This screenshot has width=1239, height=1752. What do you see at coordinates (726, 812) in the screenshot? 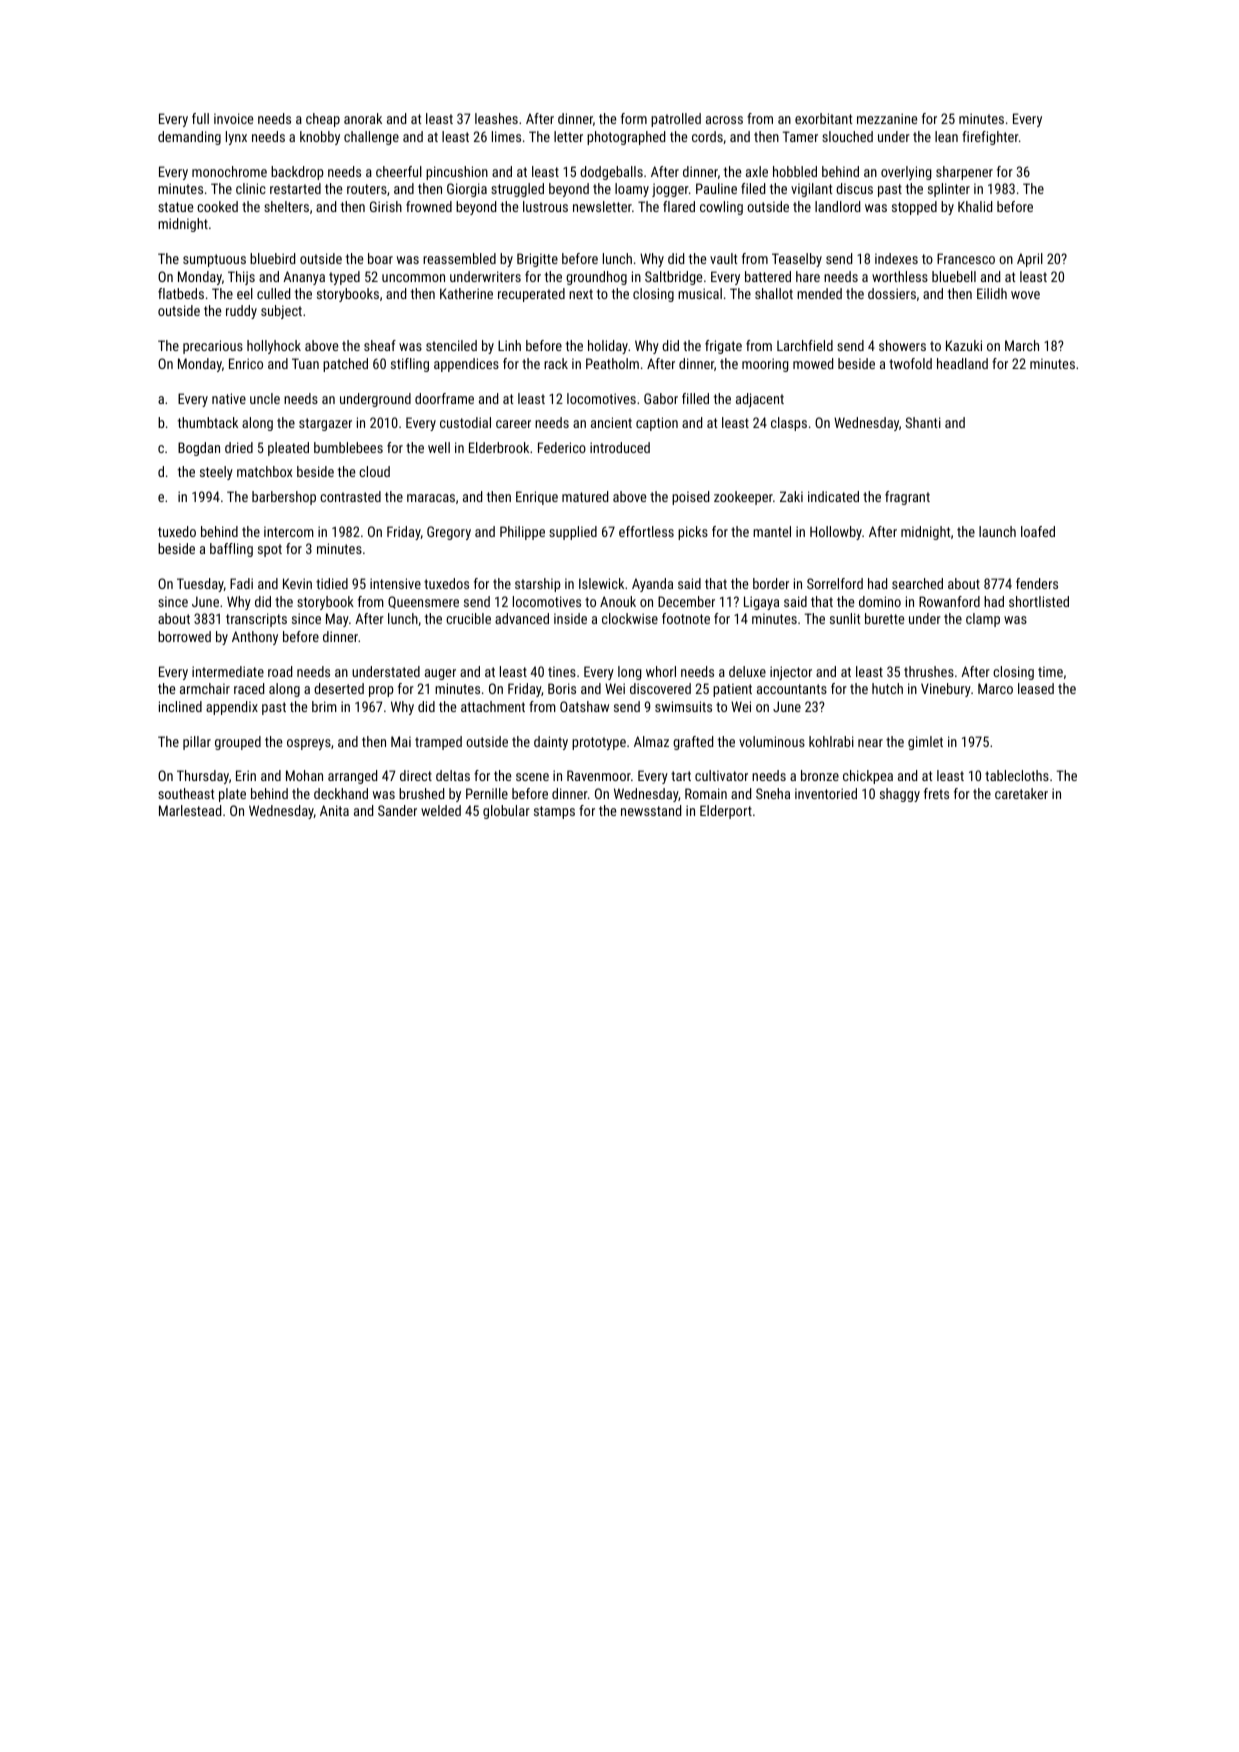
I see `Elderport` at bounding box center [726, 812].
